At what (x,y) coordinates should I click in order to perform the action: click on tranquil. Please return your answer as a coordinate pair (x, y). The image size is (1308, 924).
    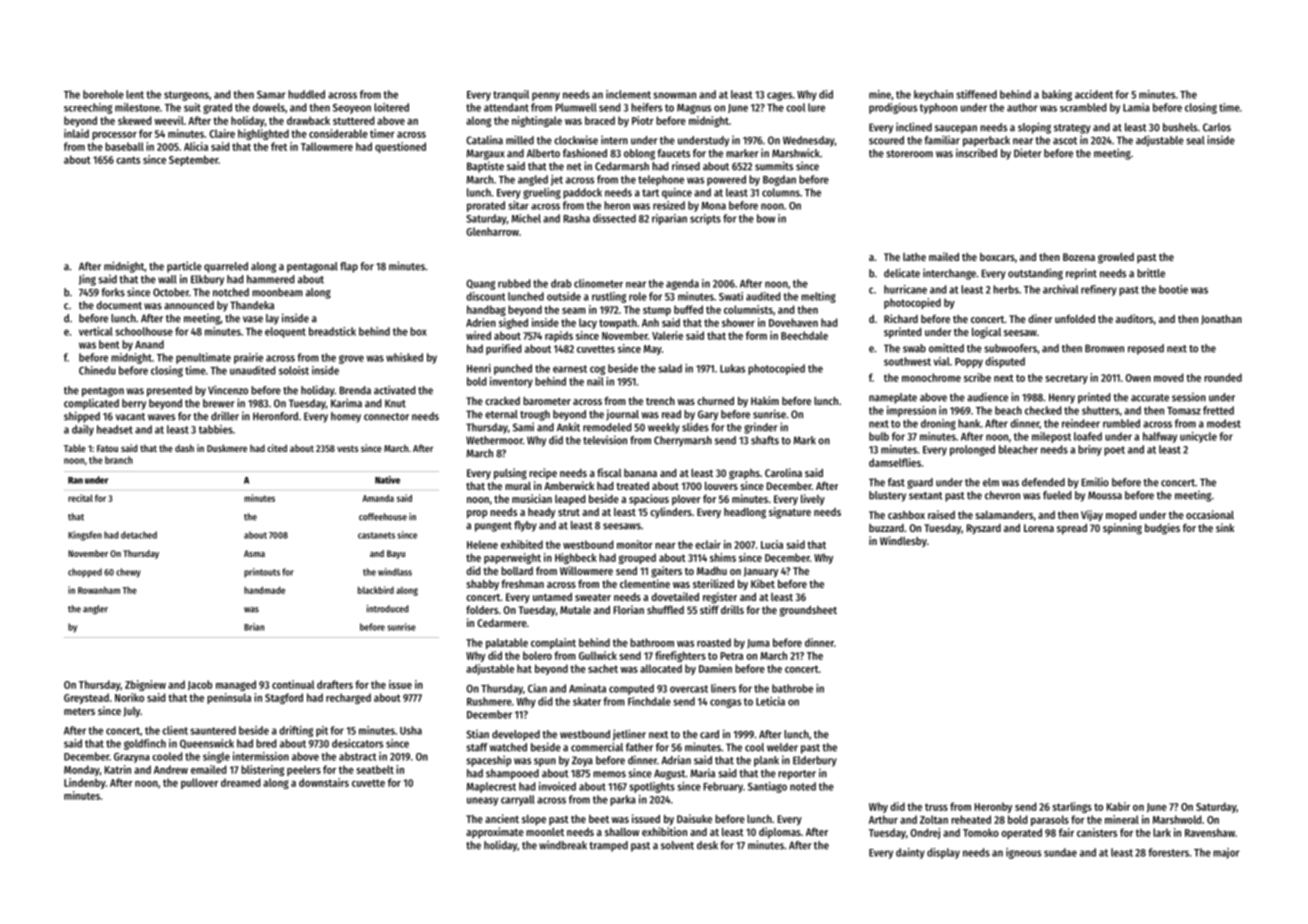
    Looking at the image, I should click on (511, 95).
